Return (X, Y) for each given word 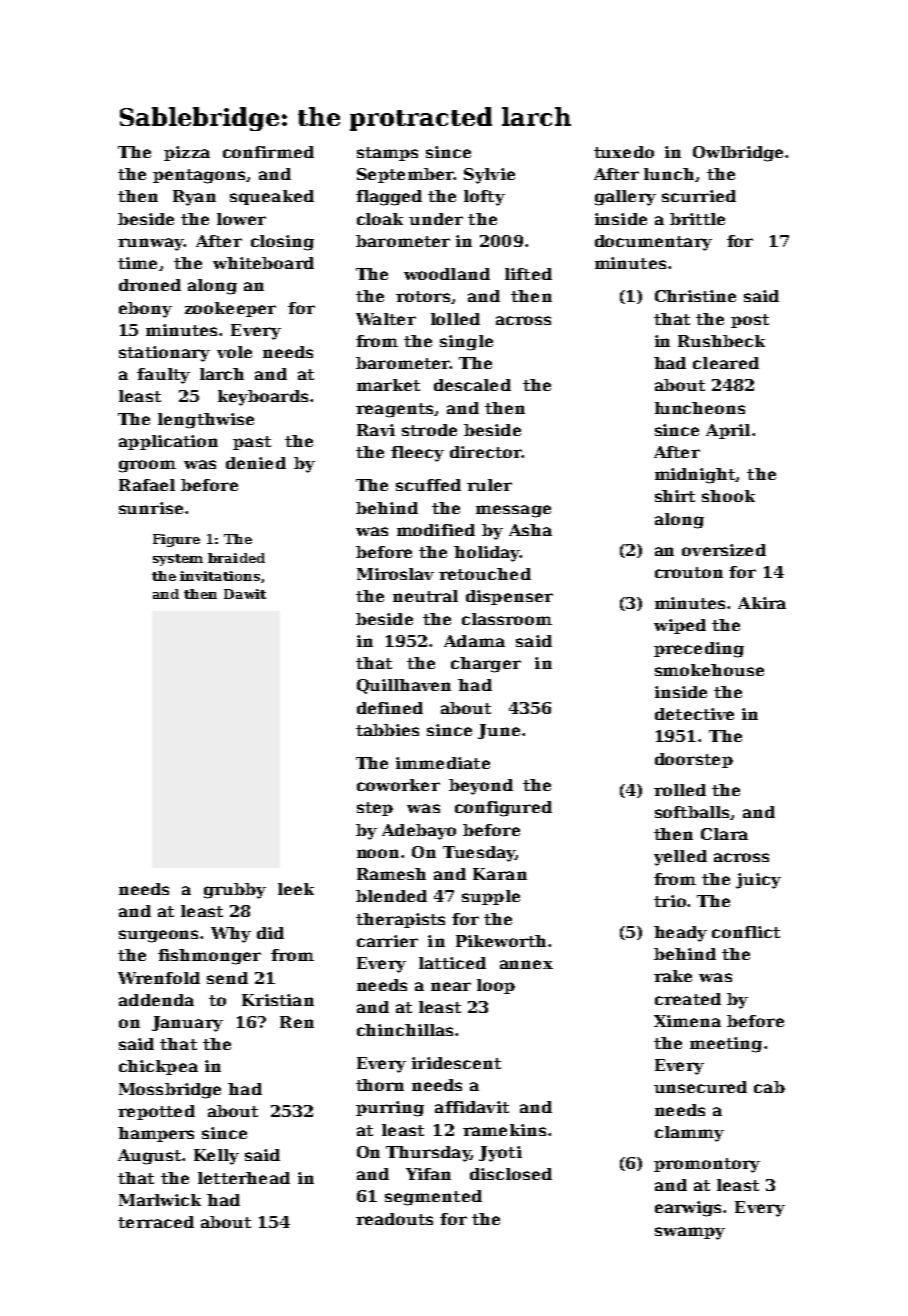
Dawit (245, 594)
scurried (699, 196)
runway (150, 244)
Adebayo (419, 832)
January (187, 1024)
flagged (389, 198)
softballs (693, 813)
